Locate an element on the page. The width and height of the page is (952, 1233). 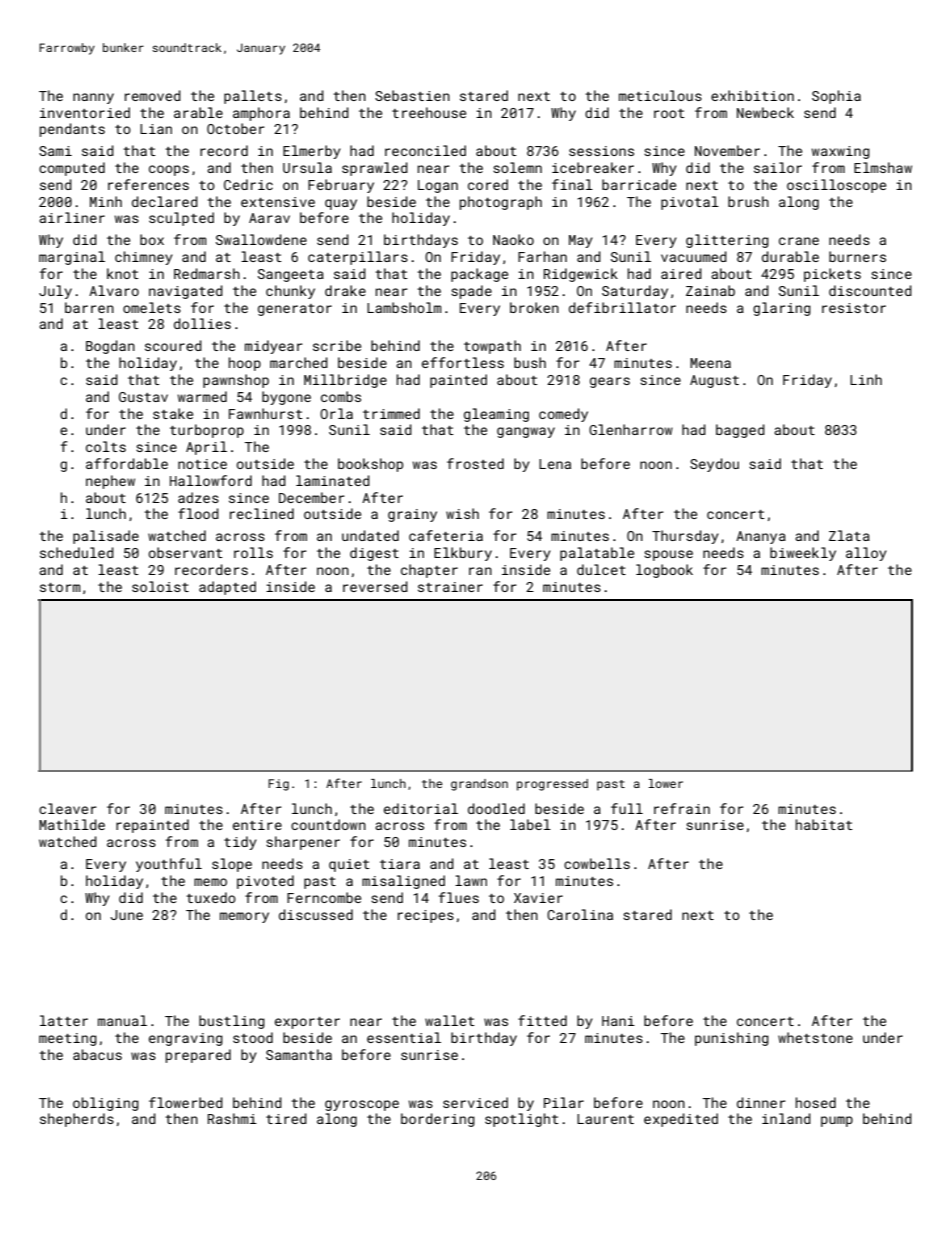
resistor is located at coordinates (854, 308).
